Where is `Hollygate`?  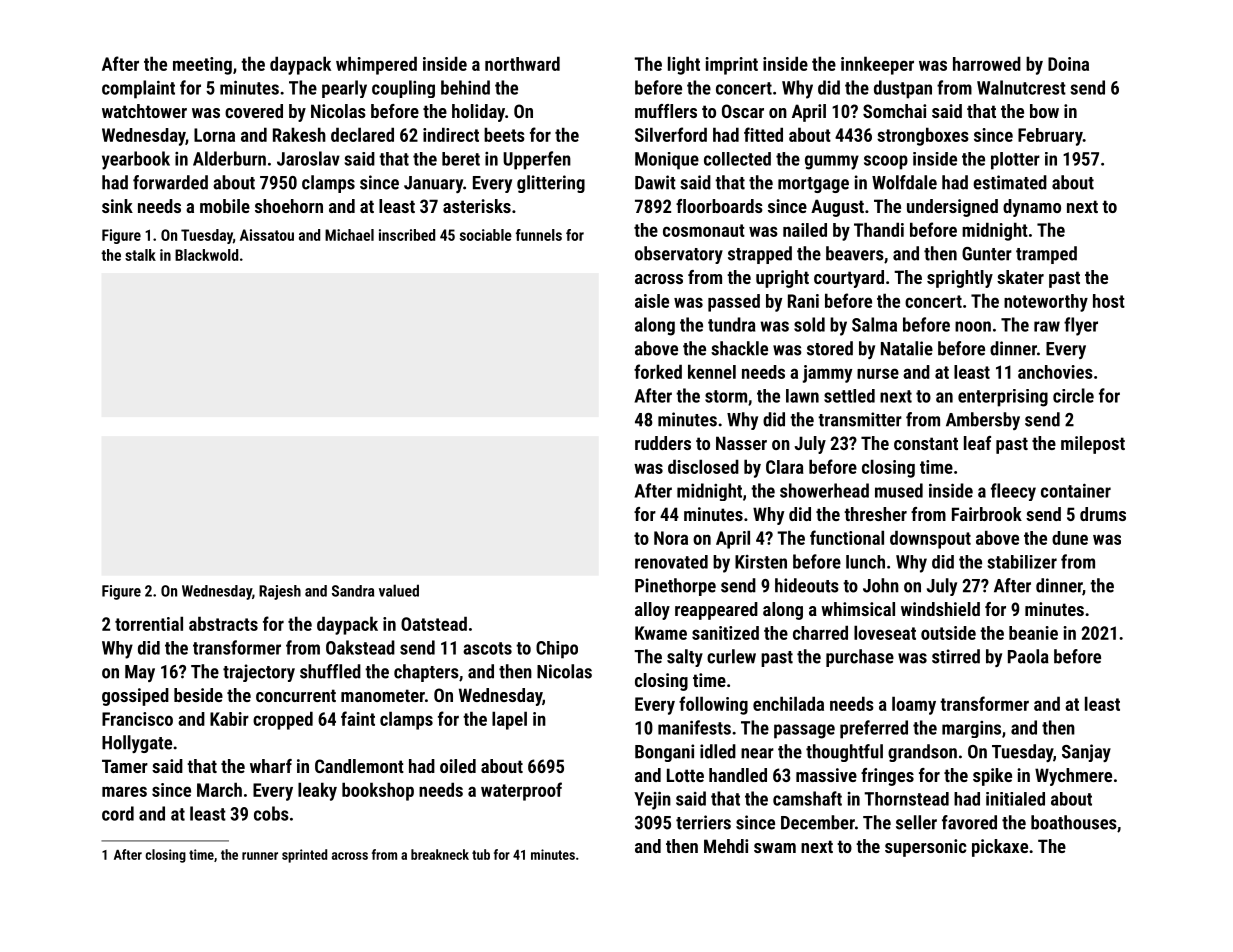
Hollygate is located at coordinates (137, 744).
